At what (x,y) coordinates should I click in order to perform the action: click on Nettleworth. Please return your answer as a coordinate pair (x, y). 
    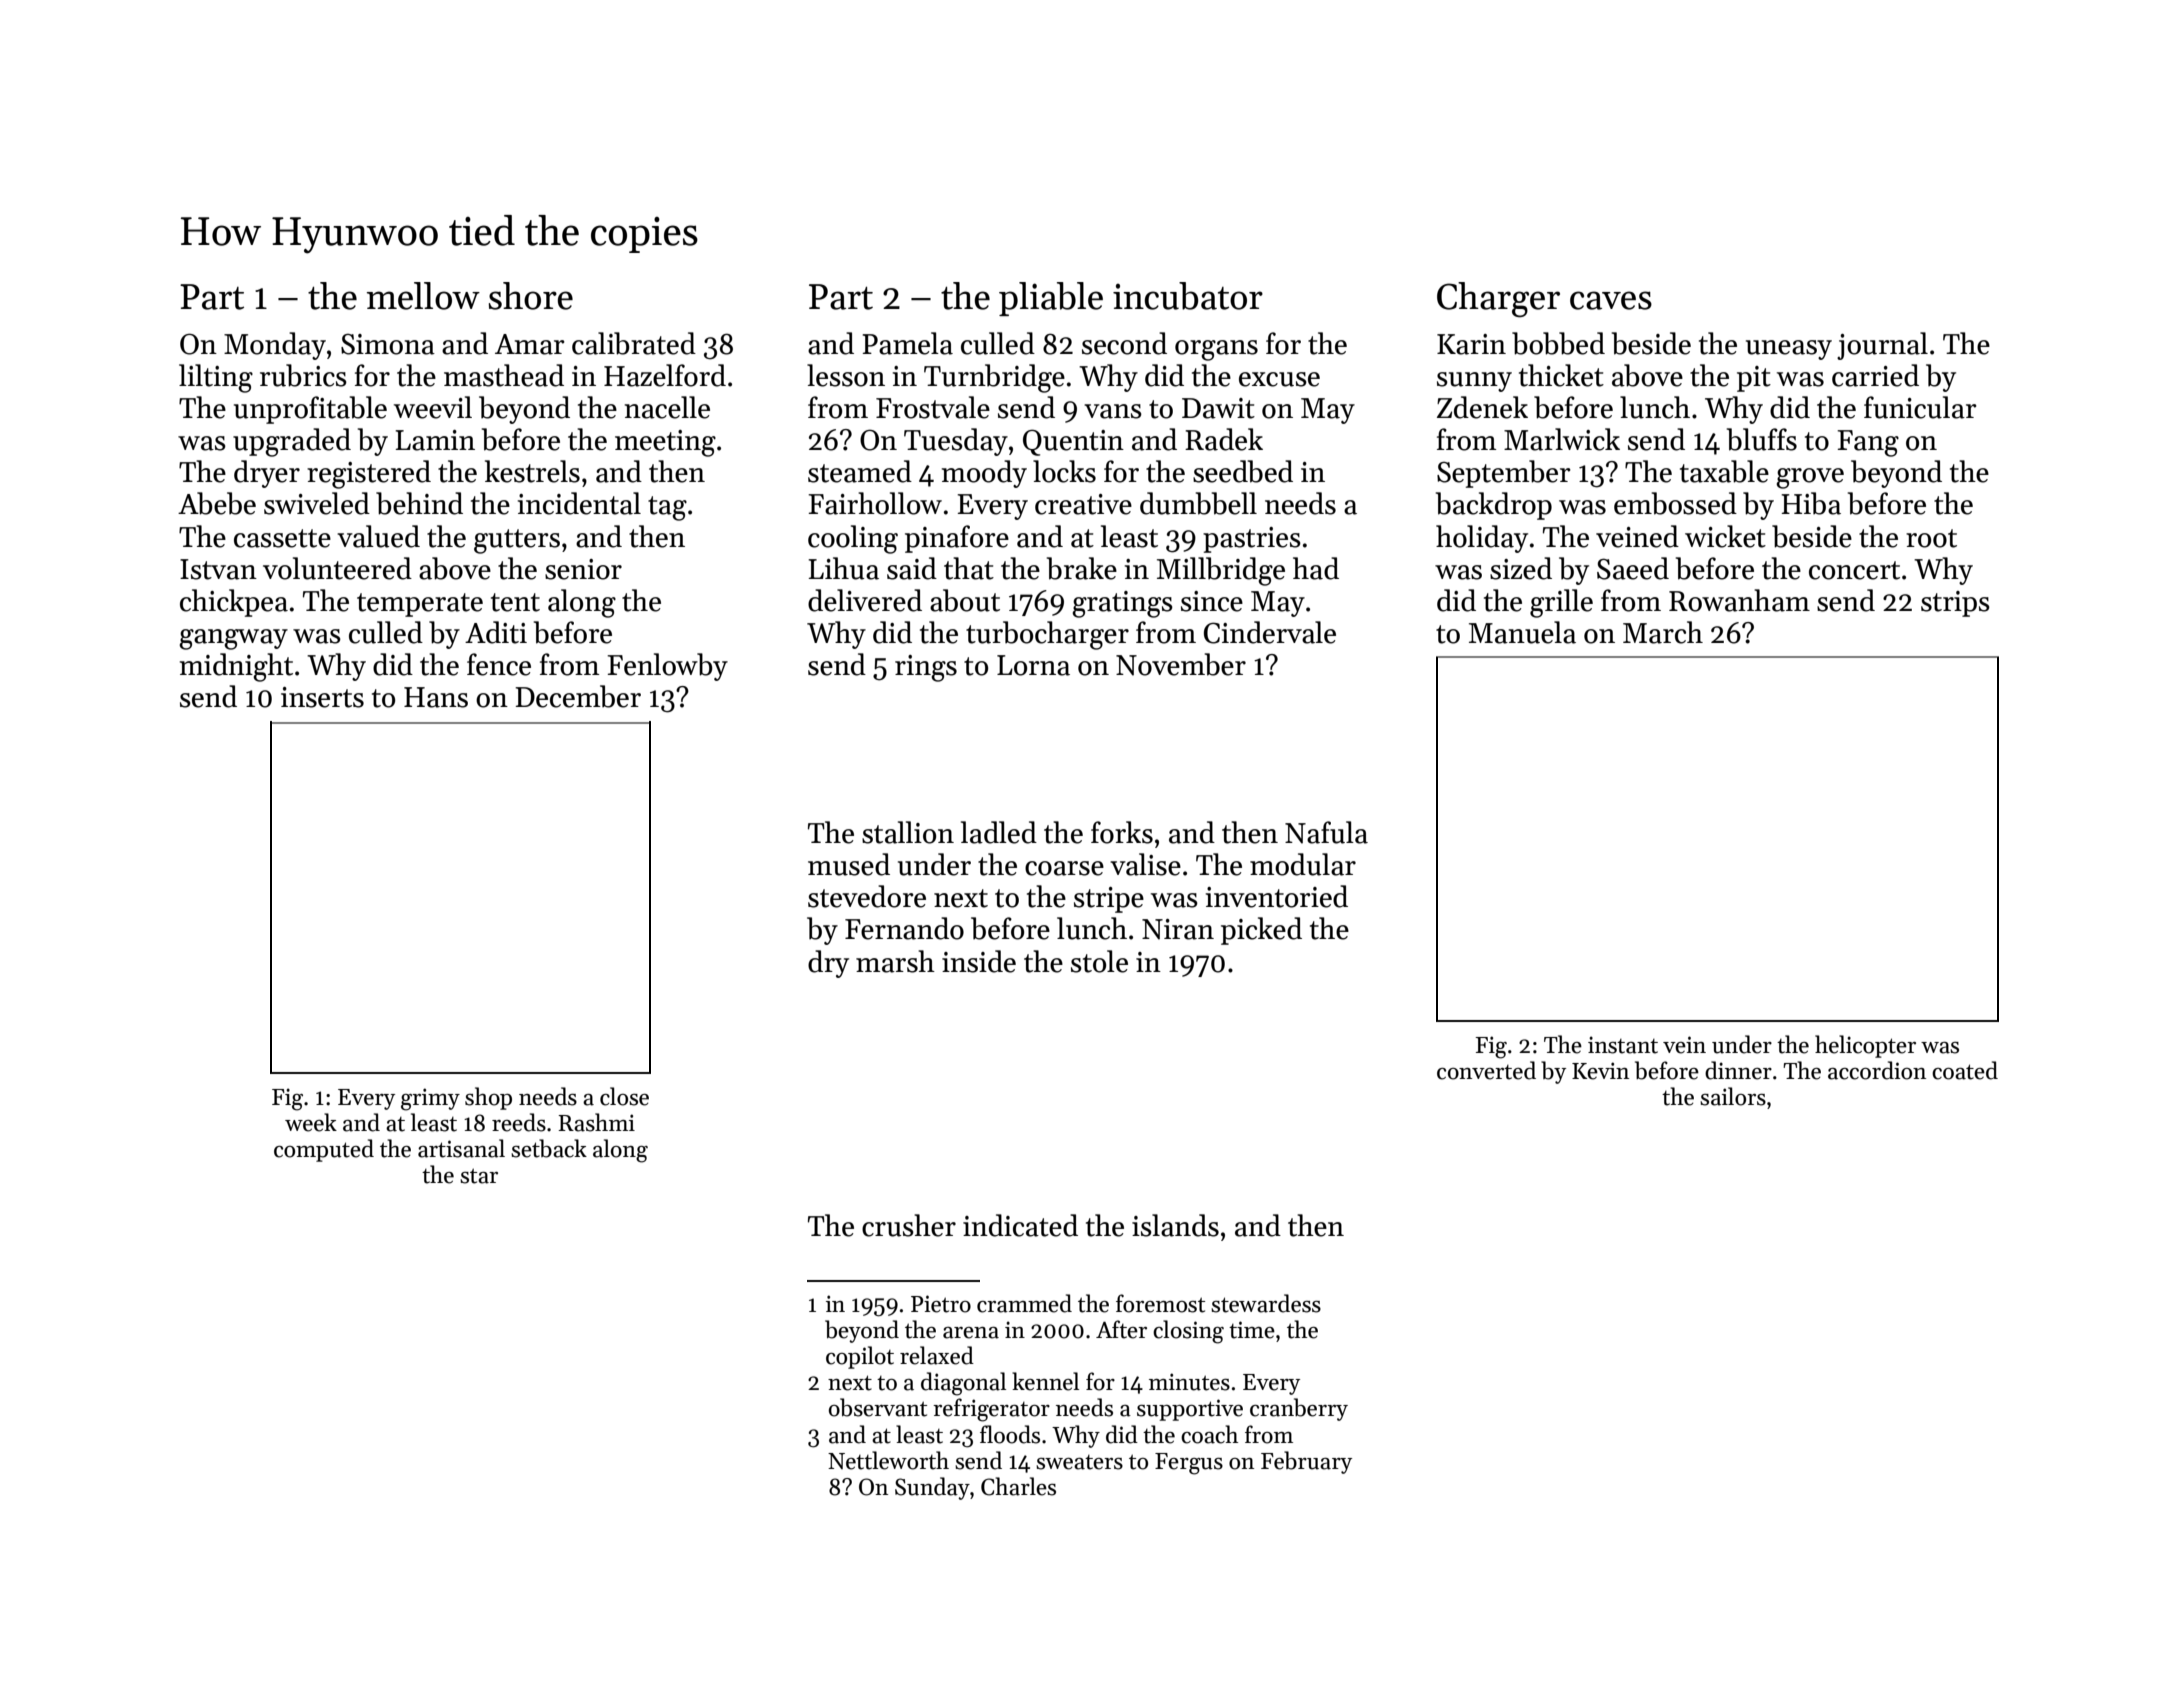
    Looking at the image, I should click on (888, 1460).
